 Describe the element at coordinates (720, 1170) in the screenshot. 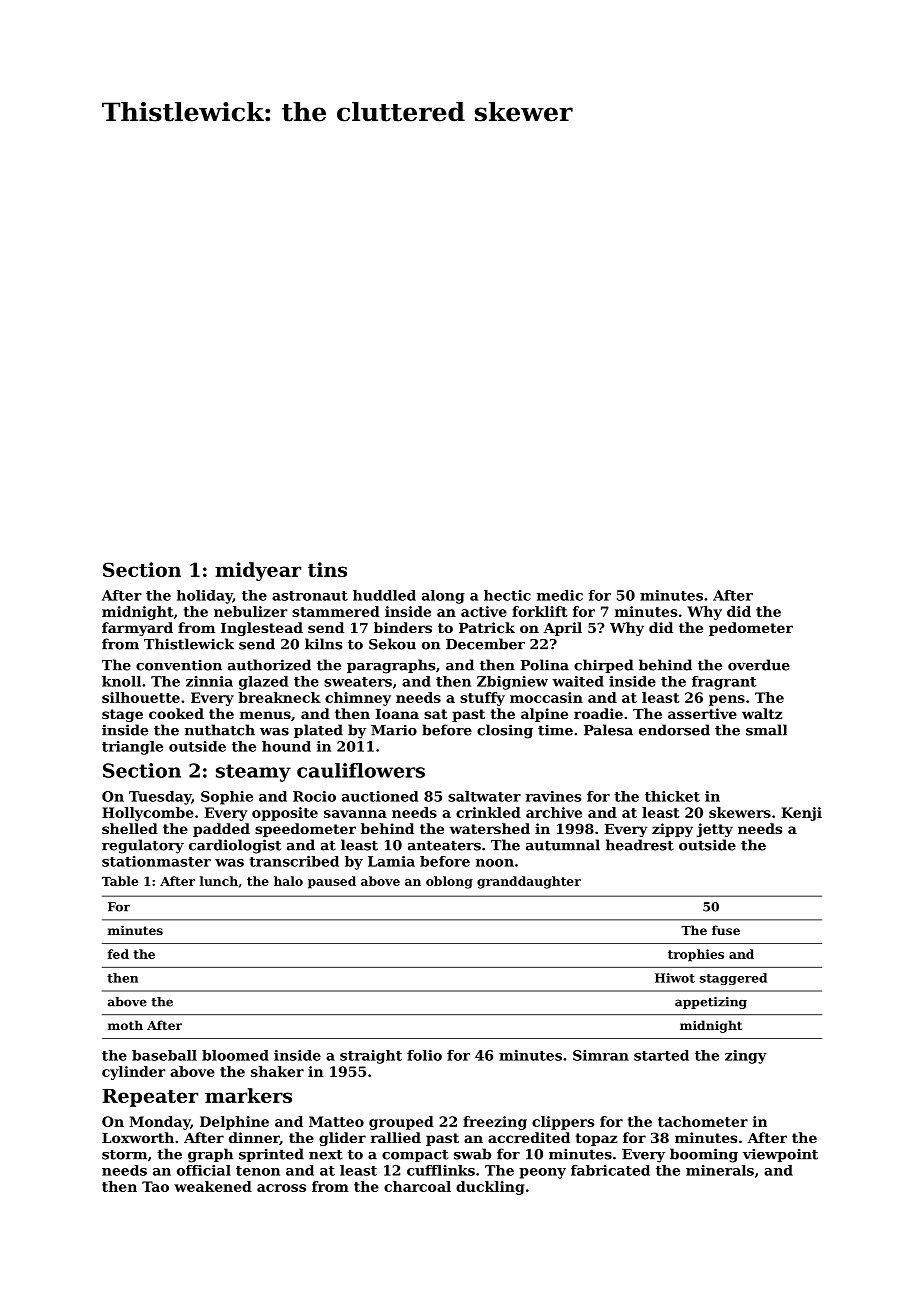

I see `minerals` at that location.
